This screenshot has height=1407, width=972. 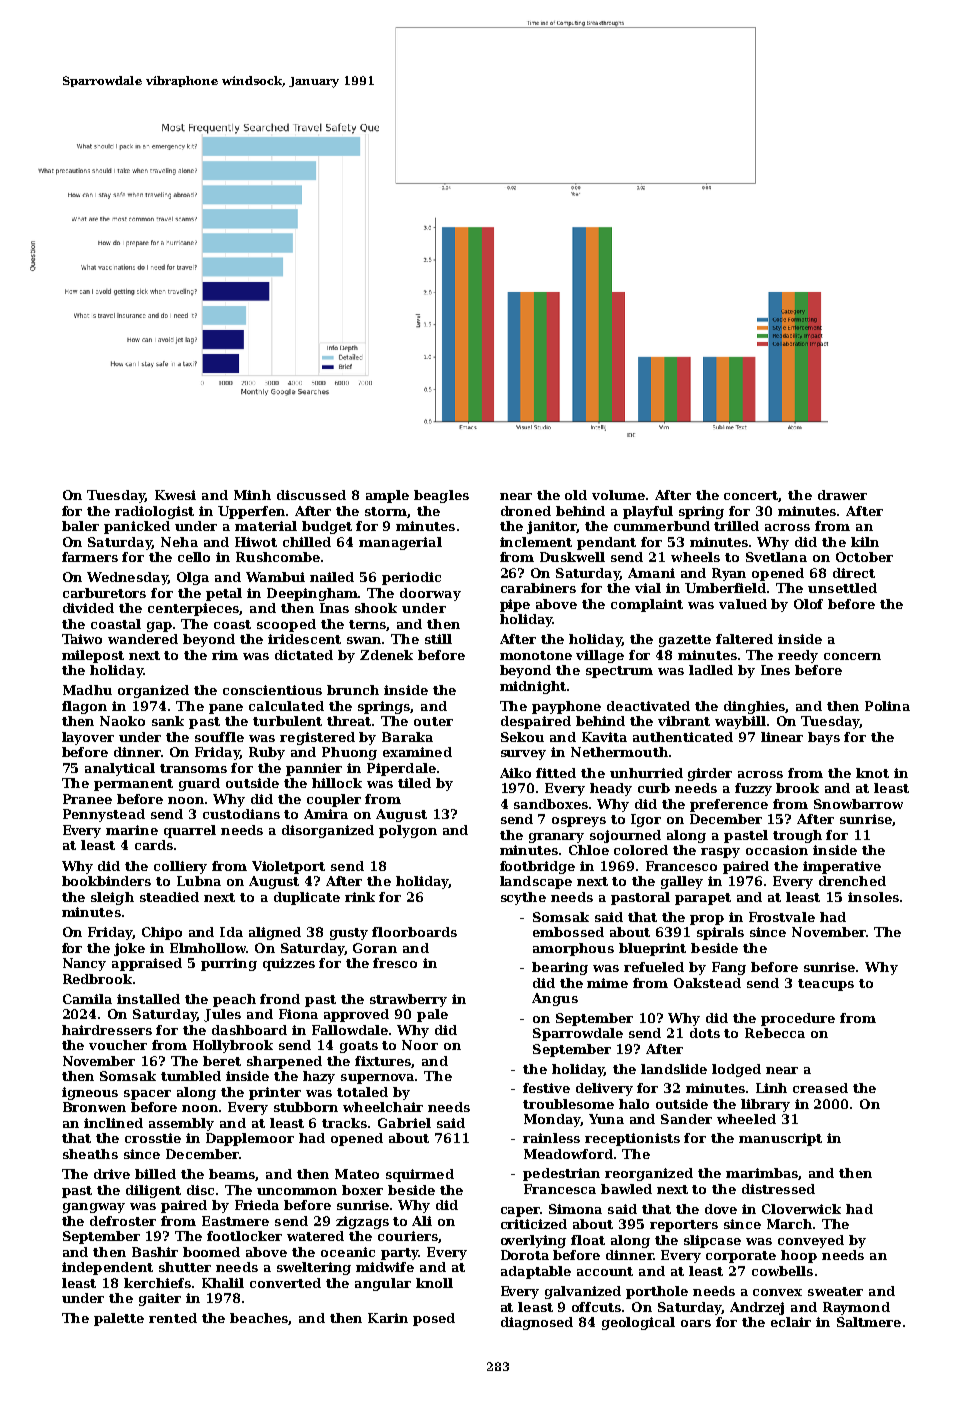 I want to click on floorboards, so click(x=414, y=932).
